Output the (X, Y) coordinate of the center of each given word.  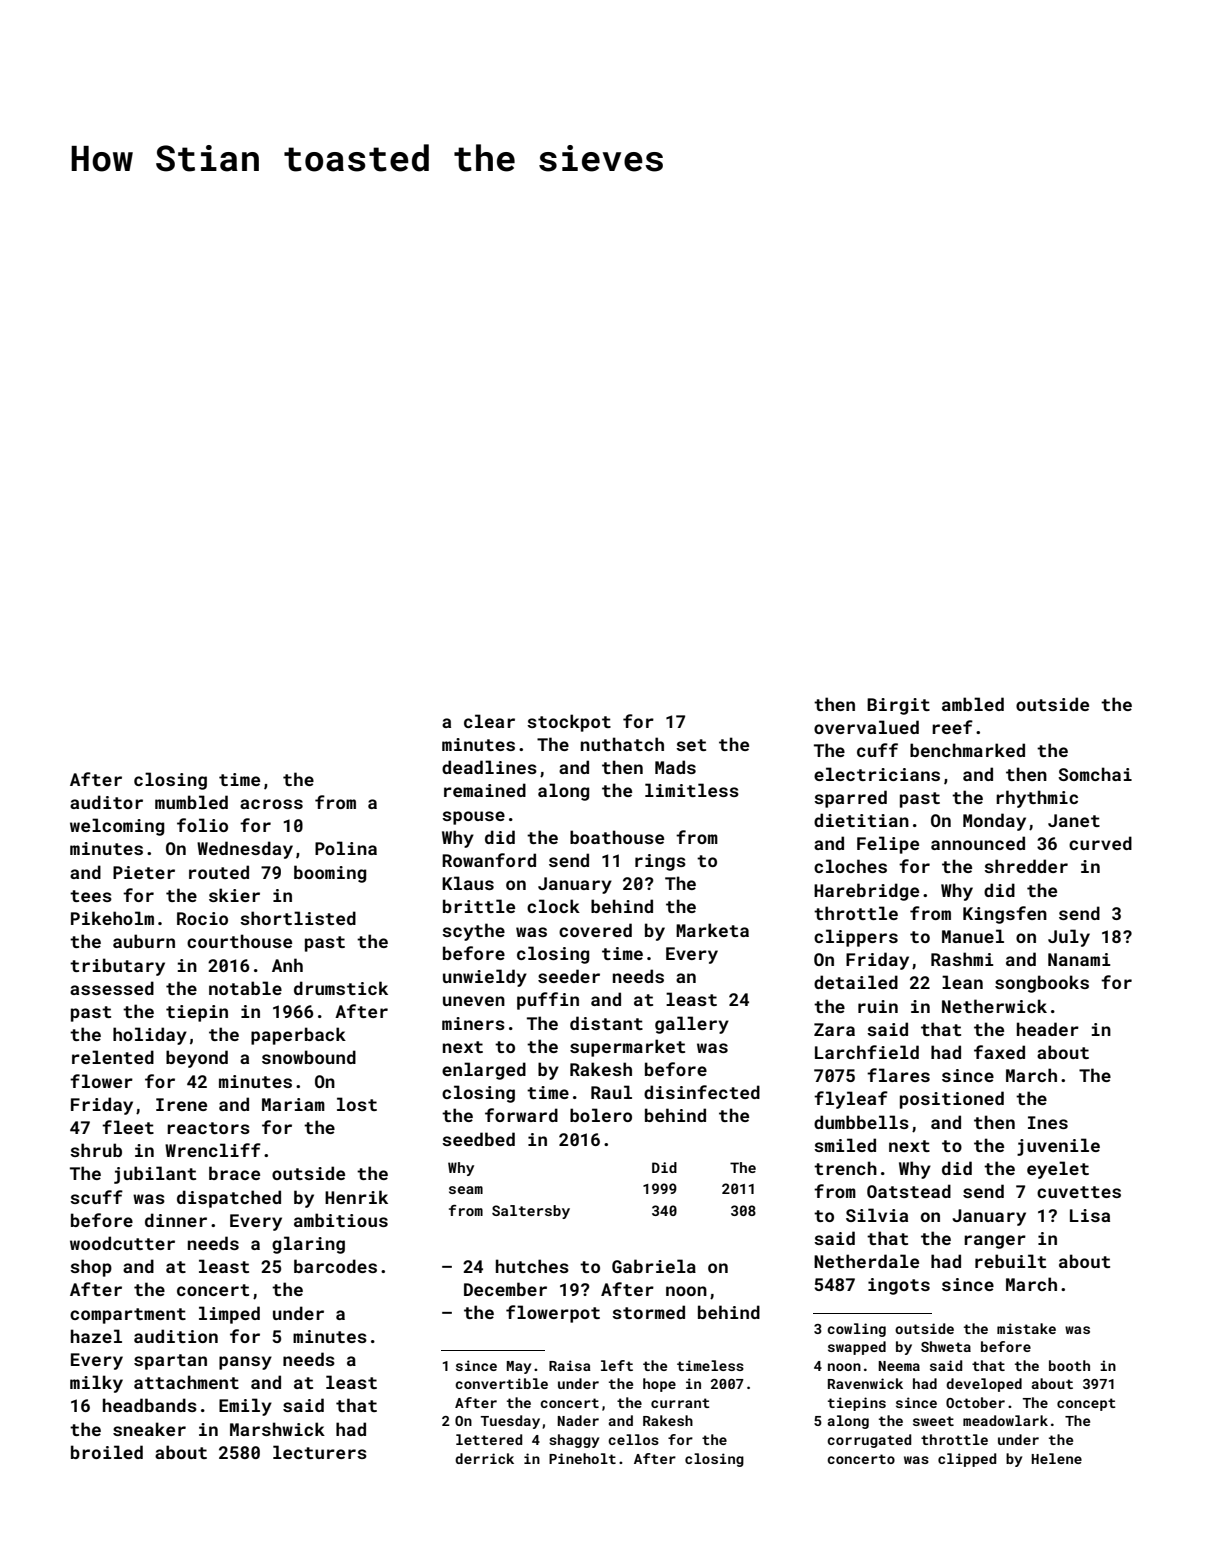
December (505, 1289)
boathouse (617, 837)
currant (680, 1403)
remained (485, 790)
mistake (1026, 1328)
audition (176, 1336)
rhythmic (1037, 799)
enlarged (484, 1071)
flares (898, 1075)
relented (113, 1057)
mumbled (191, 802)
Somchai (1095, 774)
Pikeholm (112, 918)
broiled (107, 1452)
